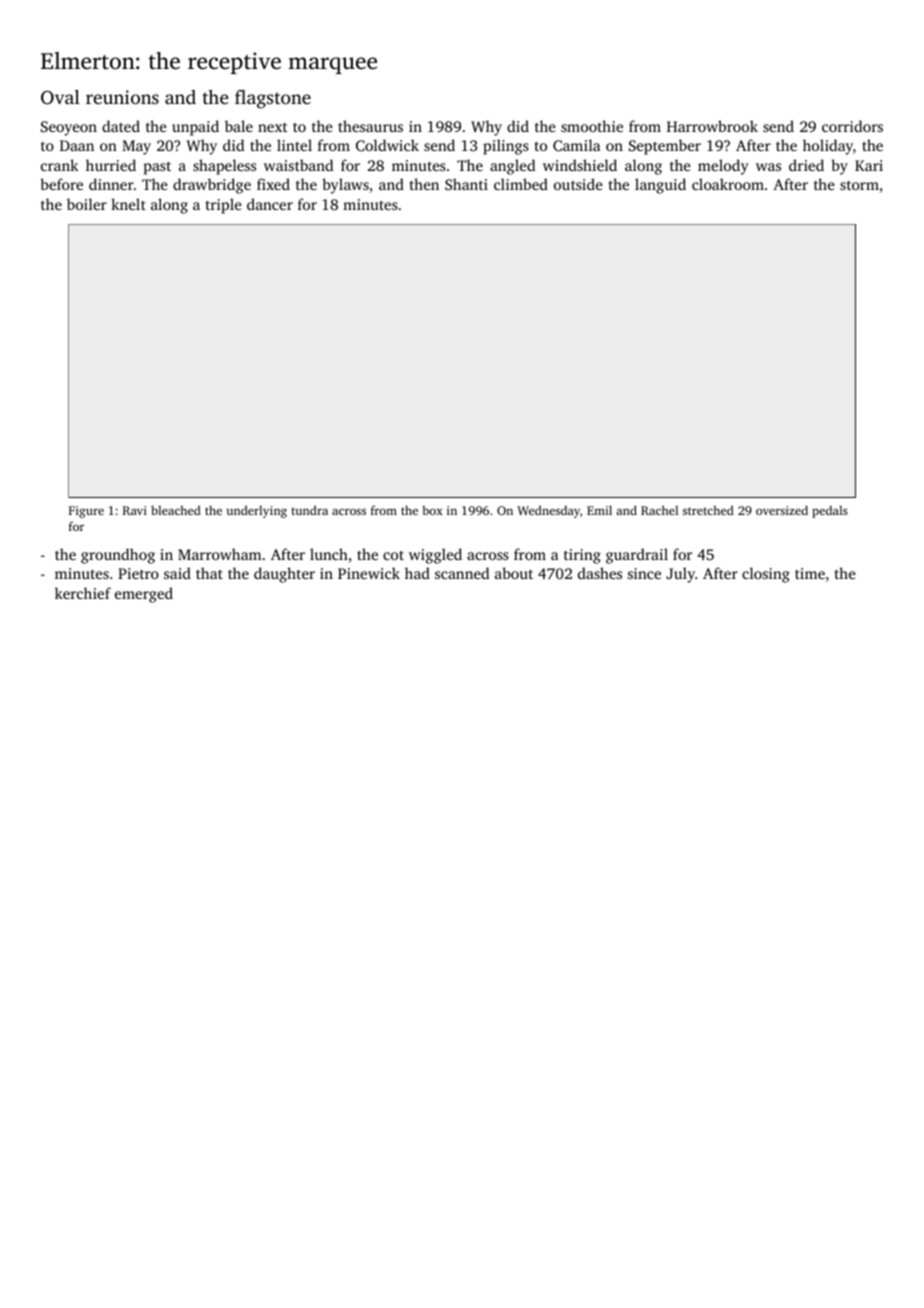  I want to click on reunions, so click(122, 97).
